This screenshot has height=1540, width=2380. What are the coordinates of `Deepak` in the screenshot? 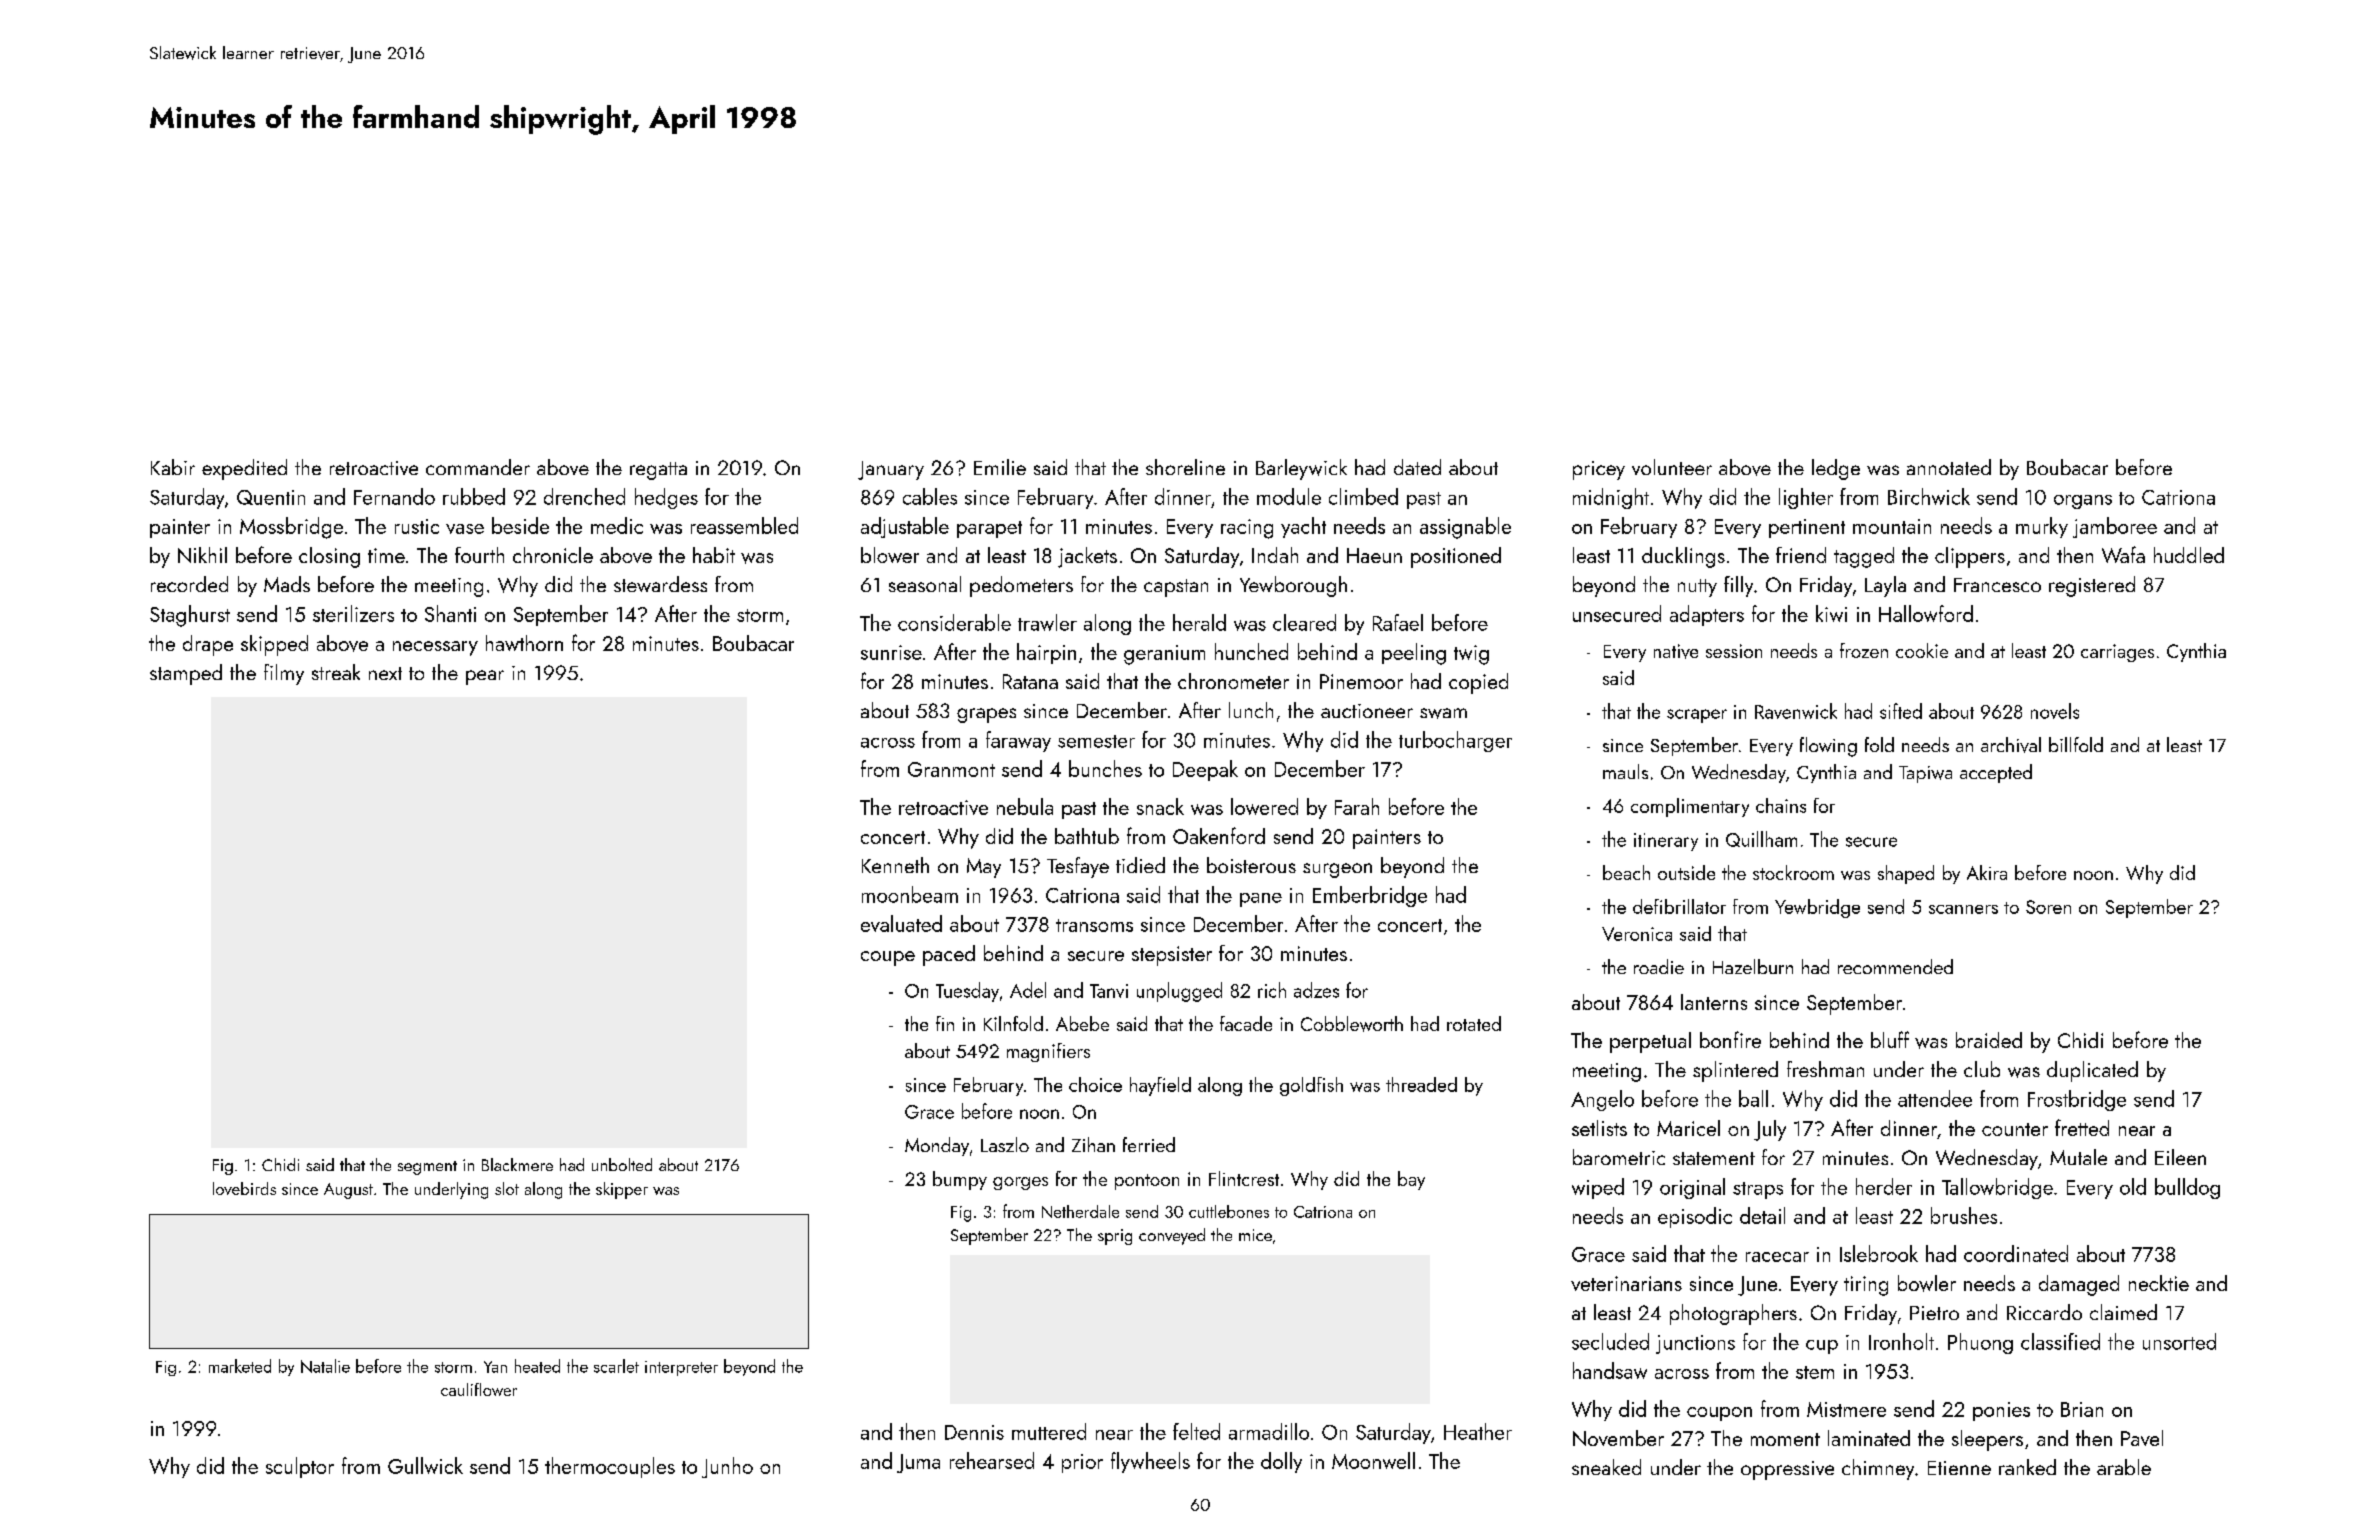 It's located at (1205, 770).
